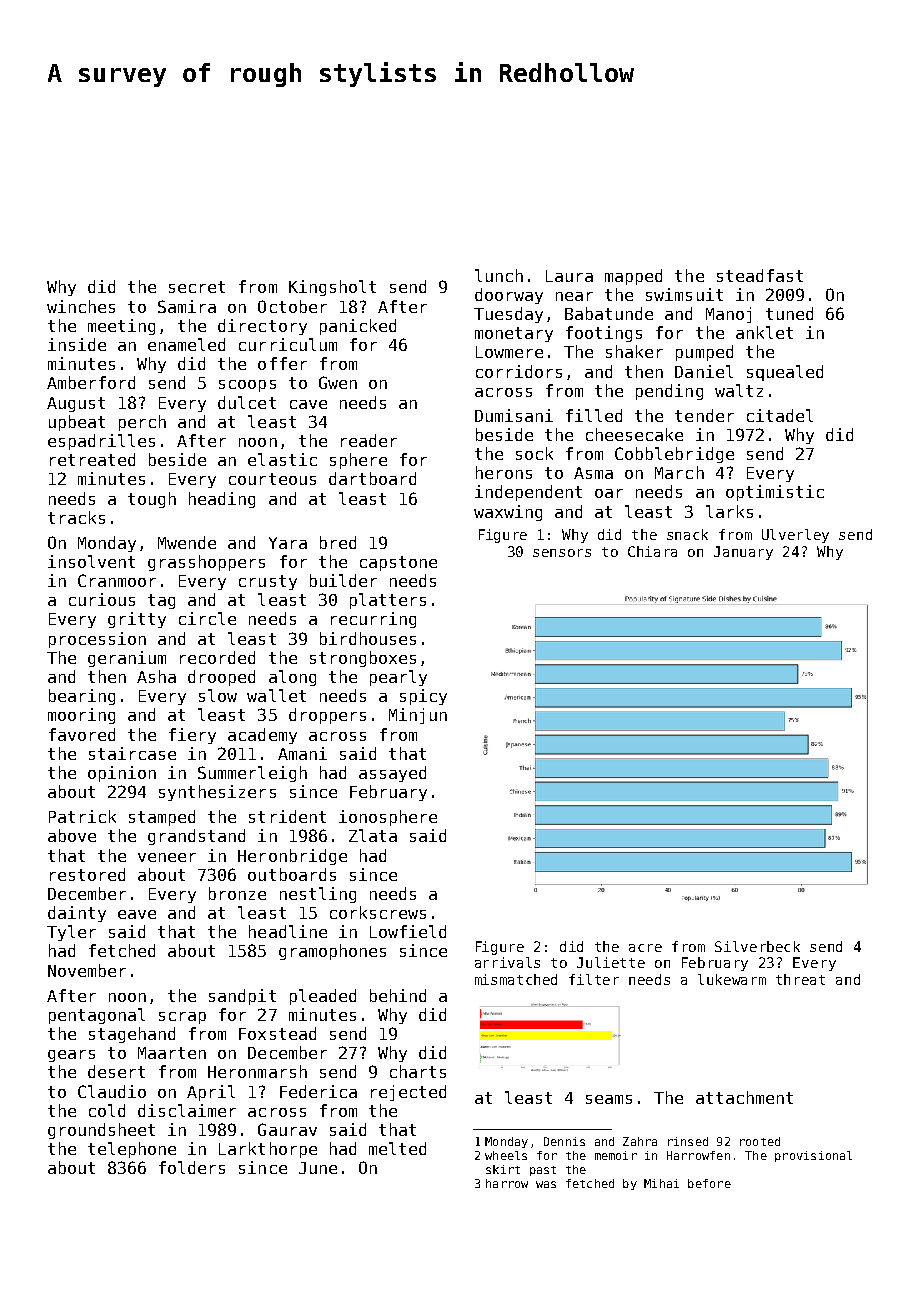  I want to click on Kingsholt, so click(332, 288).
